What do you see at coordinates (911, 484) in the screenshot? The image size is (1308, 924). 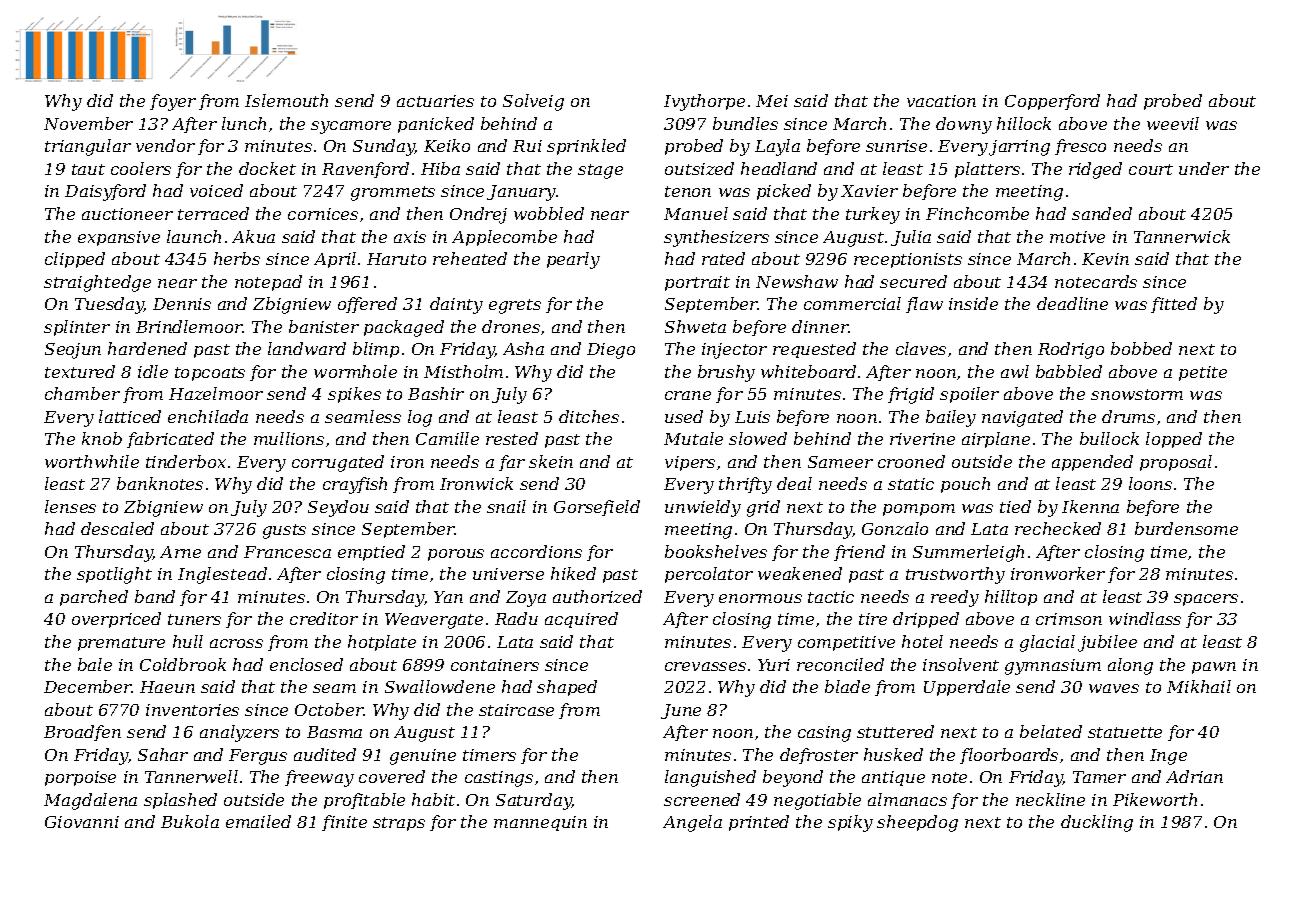 I see `static` at bounding box center [911, 484].
